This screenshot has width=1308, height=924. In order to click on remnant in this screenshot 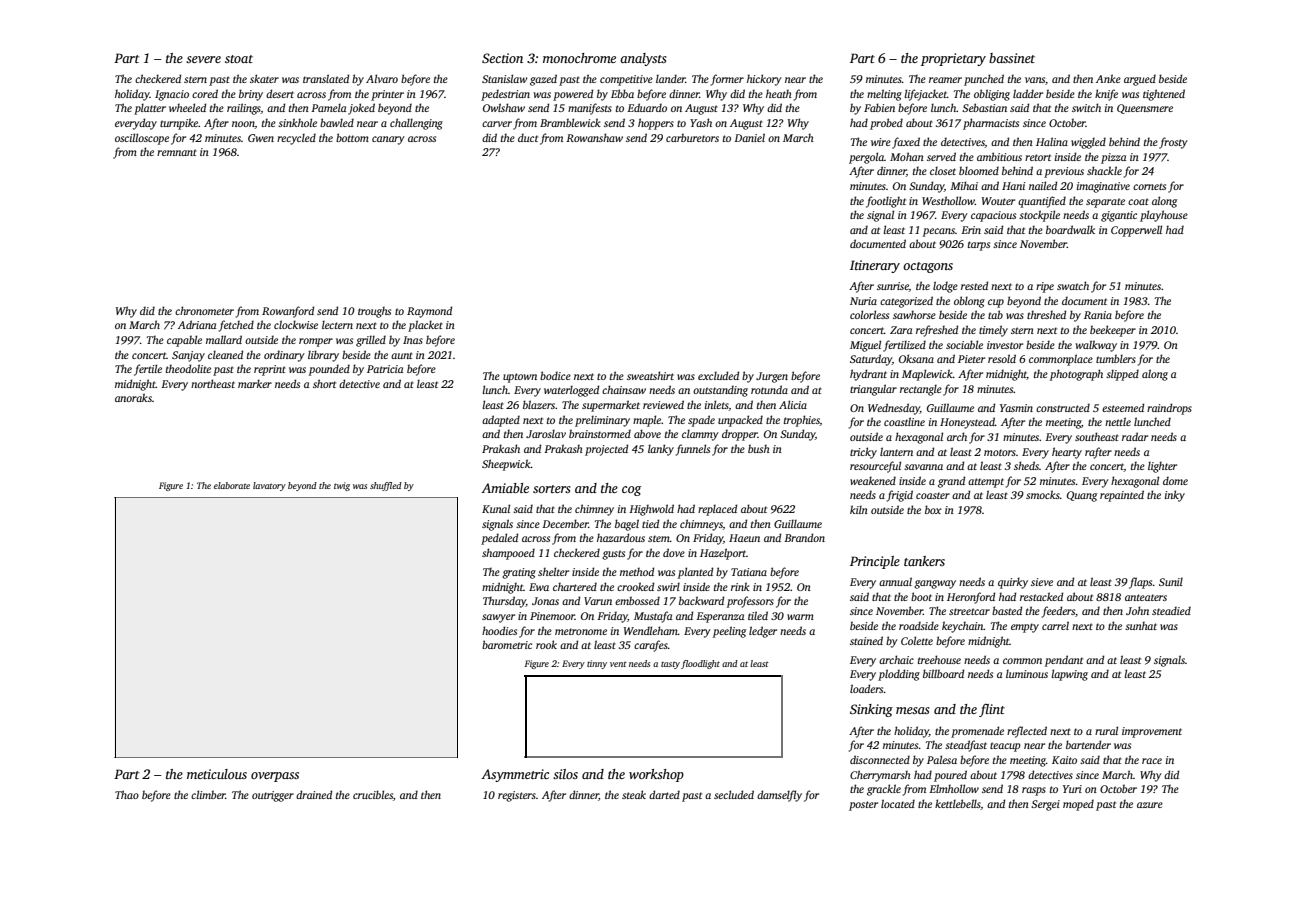, I will do `click(177, 152)`.
